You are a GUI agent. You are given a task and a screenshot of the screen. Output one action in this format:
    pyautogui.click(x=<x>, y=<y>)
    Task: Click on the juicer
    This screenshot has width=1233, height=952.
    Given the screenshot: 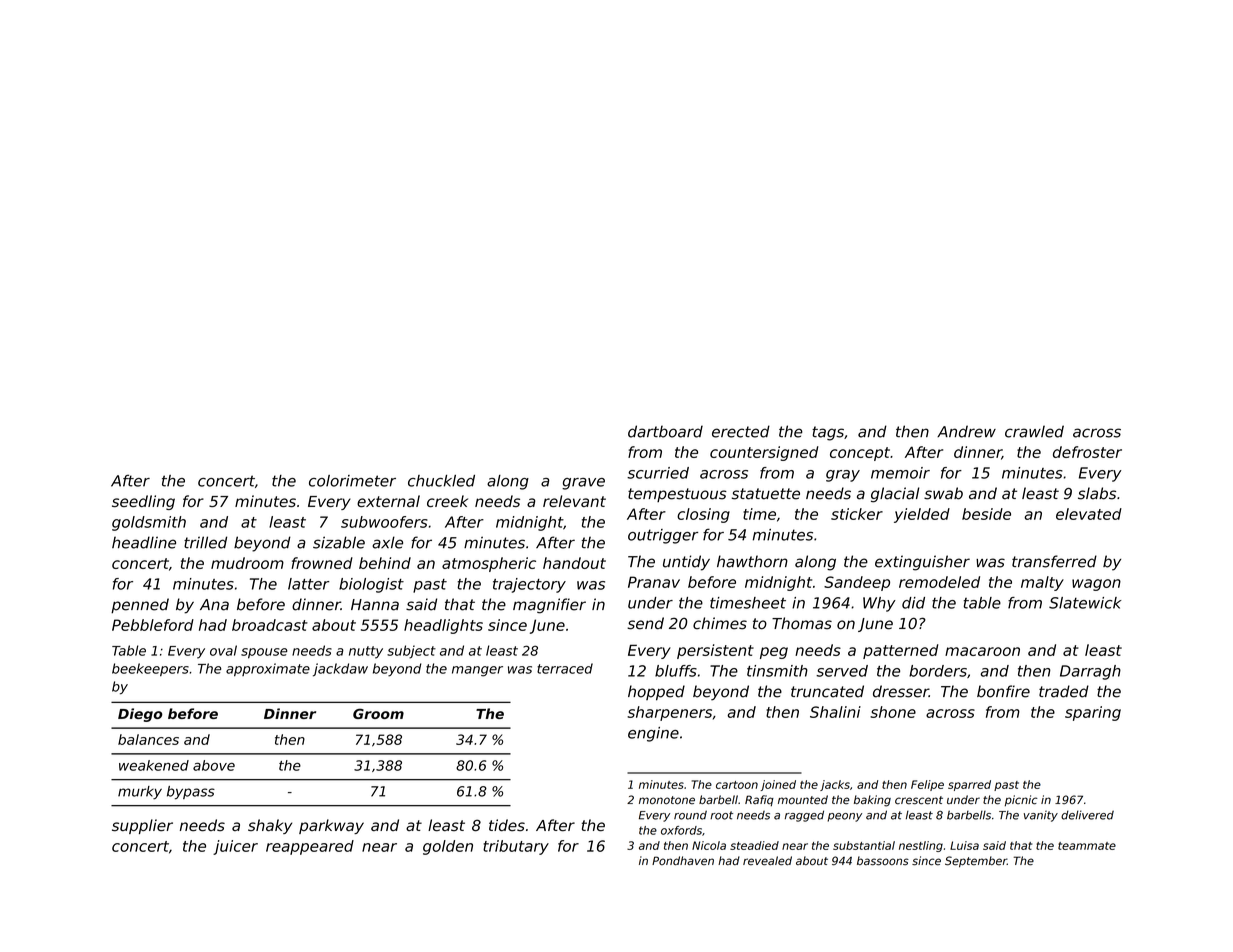 What is the action you would take?
    pyautogui.click(x=235, y=847)
